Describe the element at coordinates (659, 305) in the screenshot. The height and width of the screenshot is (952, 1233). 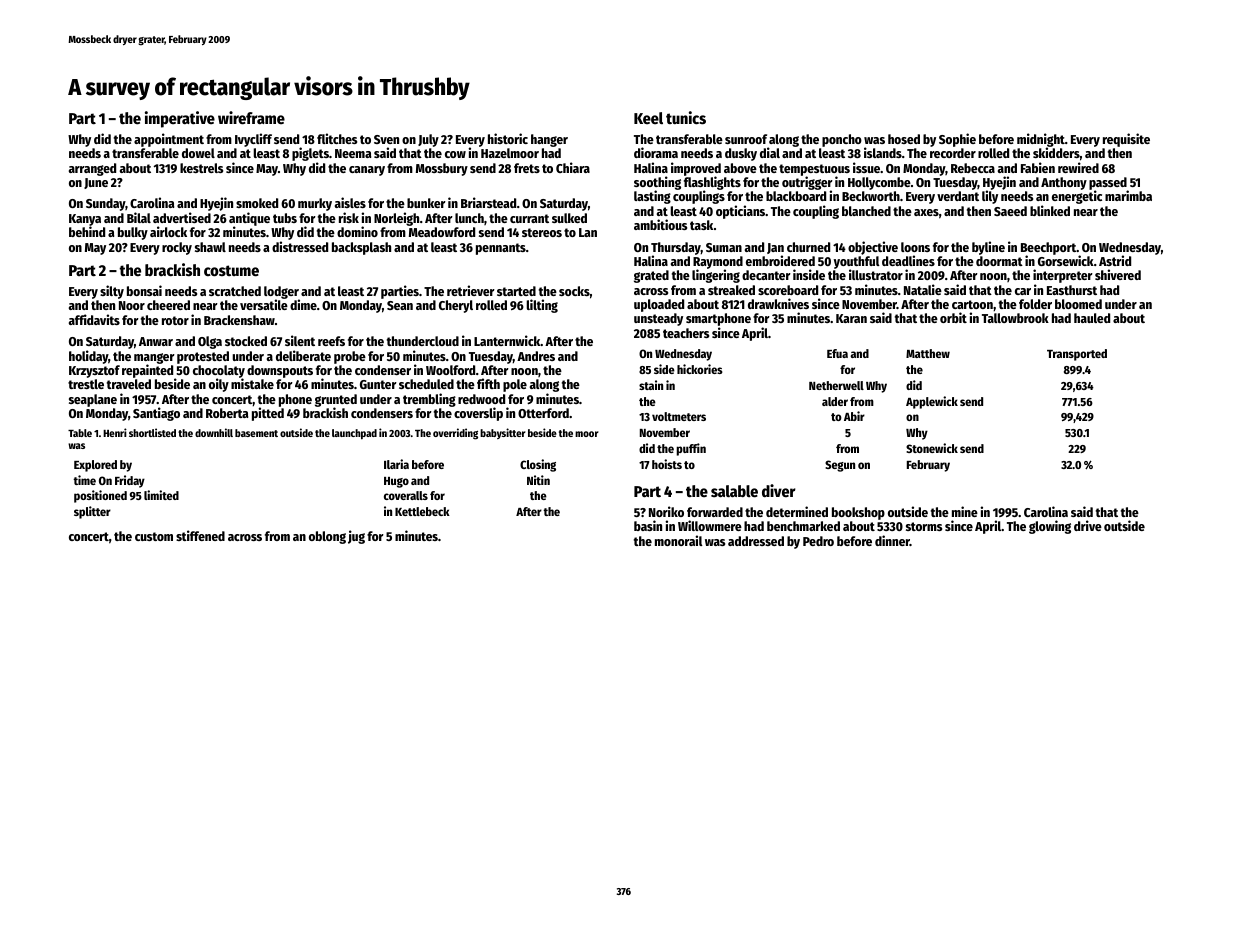
I see `uploaded` at that location.
